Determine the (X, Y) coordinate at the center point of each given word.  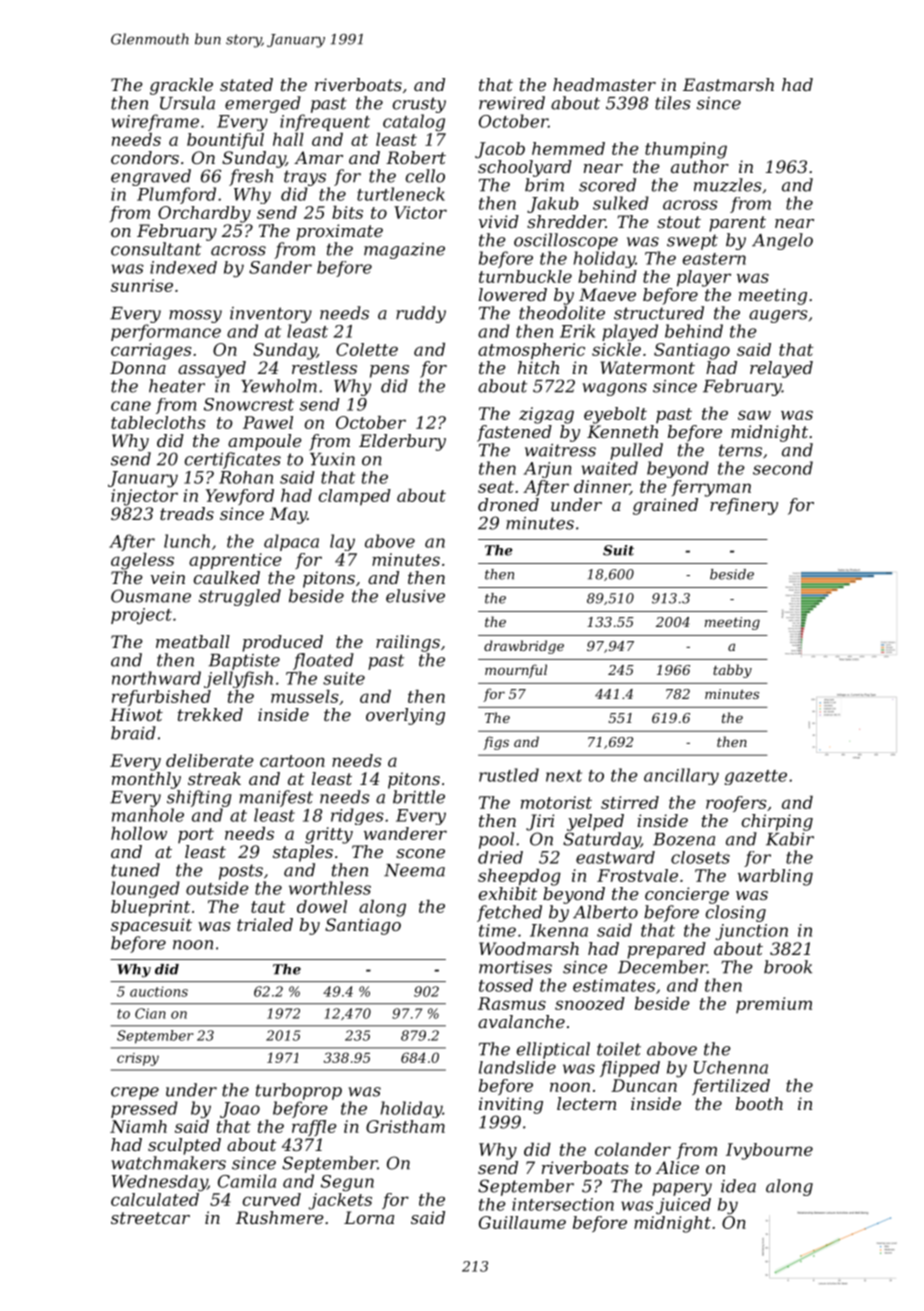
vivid (499, 221)
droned (508, 504)
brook (788, 967)
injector (144, 497)
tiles (673, 103)
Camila (247, 1181)
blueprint (150, 908)
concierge (687, 895)
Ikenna (559, 930)
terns (740, 450)
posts (241, 872)
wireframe (155, 122)
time (497, 930)
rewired (512, 103)
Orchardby (204, 214)
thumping (686, 150)
